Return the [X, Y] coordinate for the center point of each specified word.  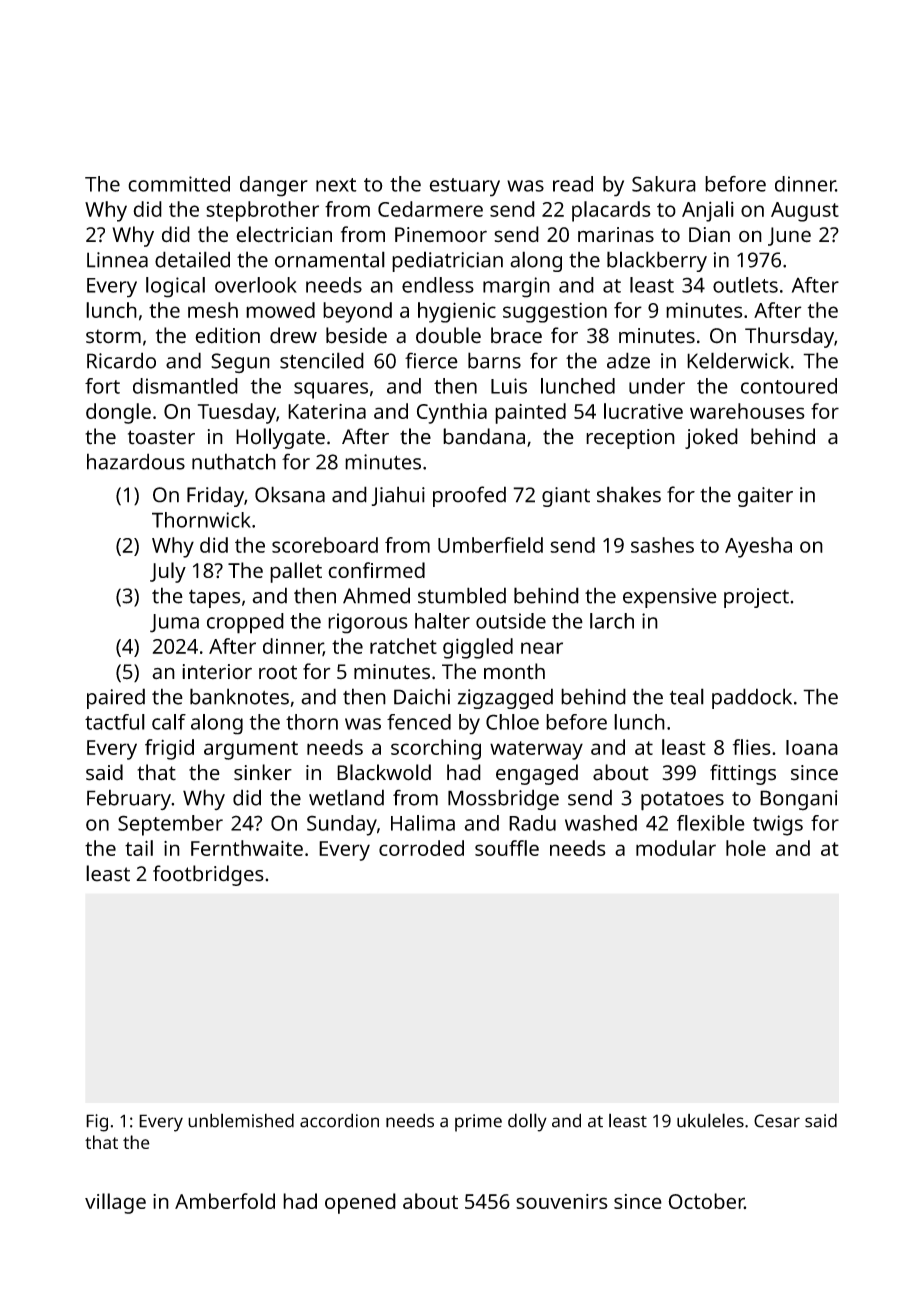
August [805, 212]
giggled [478, 648]
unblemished [241, 1120]
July [168, 572]
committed [179, 184]
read [573, 184]
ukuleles [710, 1120]
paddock [752, 698]
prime [478, 1123]
